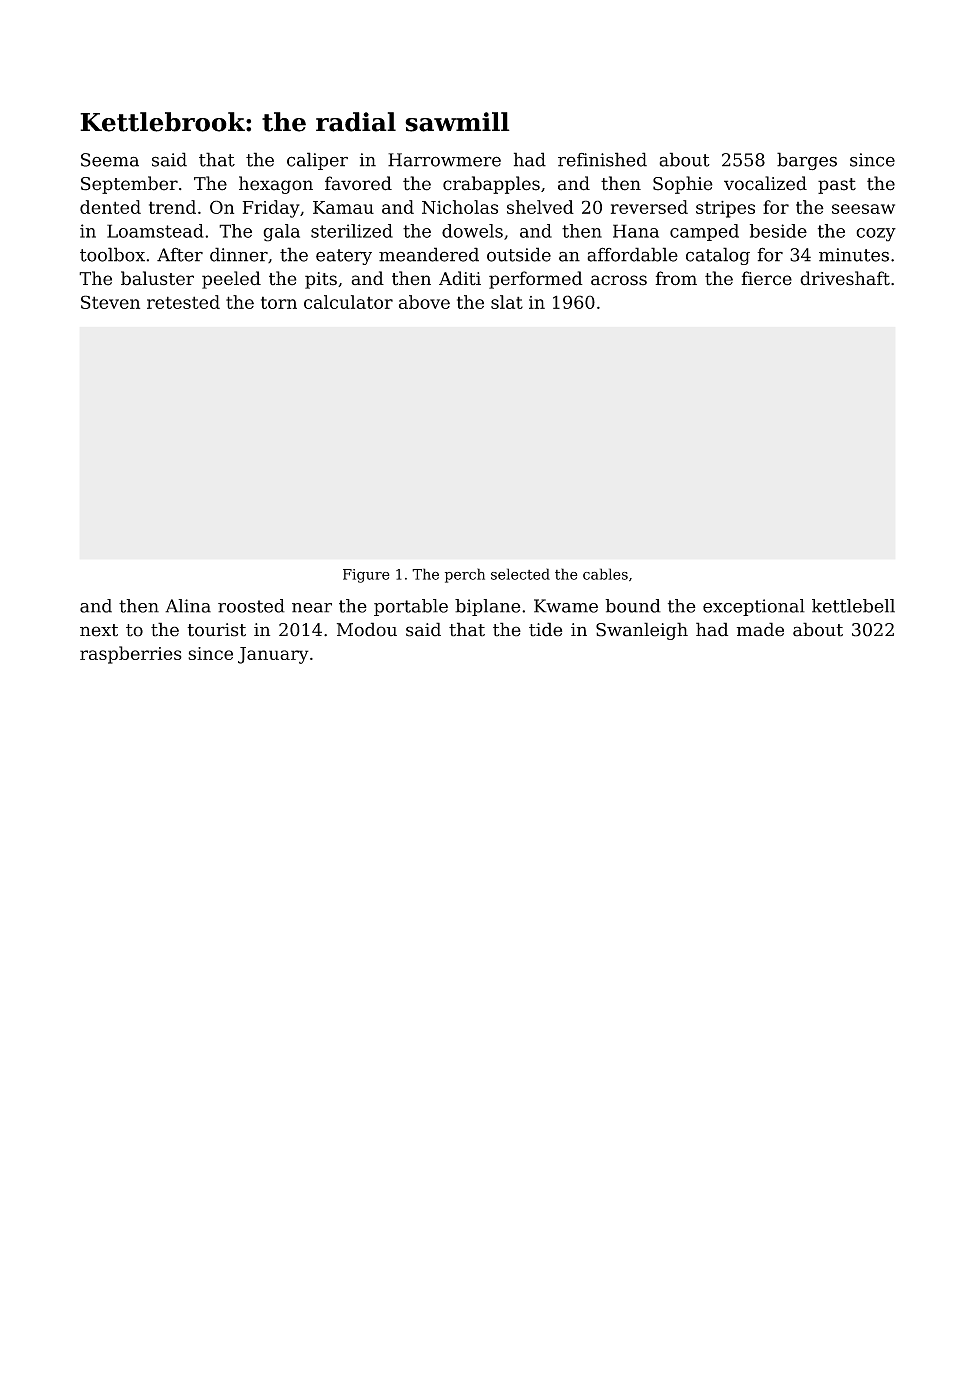 This screenshot has height=1385, width=975. I want to click on above, so click(424, 302).
